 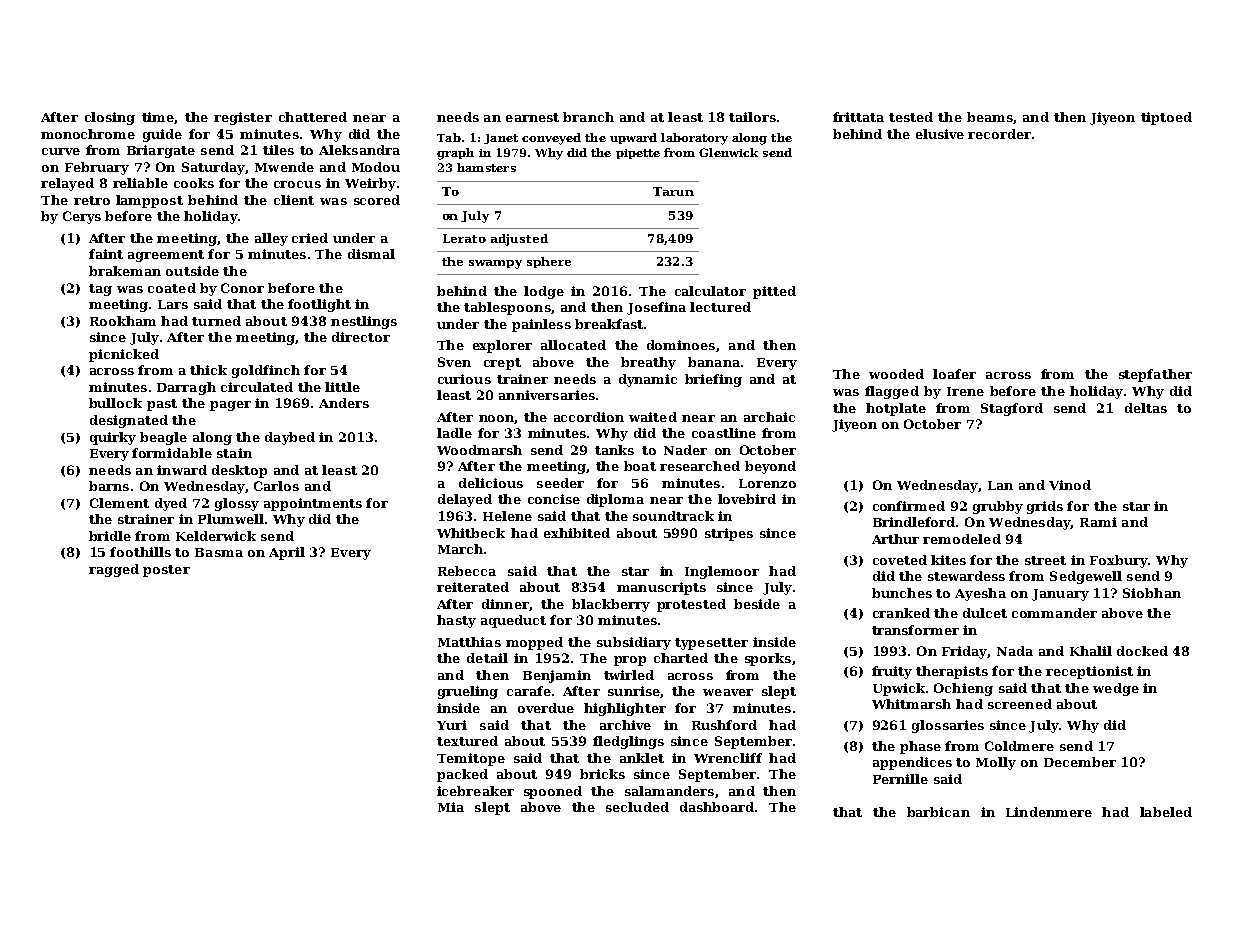 What do you see at coordinates (310, 238) in the screenshot?
I see `cried` at bounding box center [310, 238].
